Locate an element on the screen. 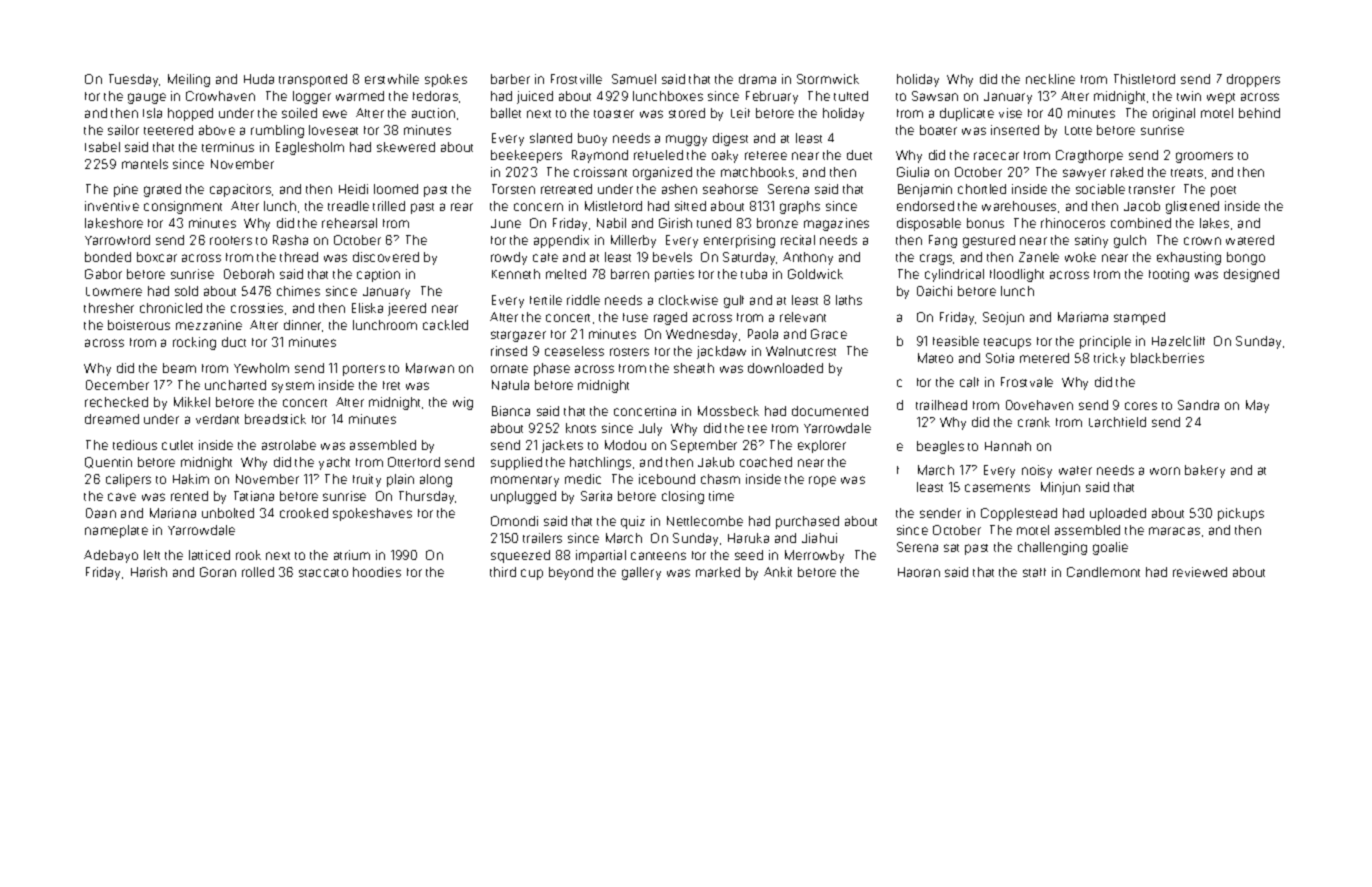 The width and height of the screenshot is (1372, 887). Candlemont is located at coordinates (1103, 572).
